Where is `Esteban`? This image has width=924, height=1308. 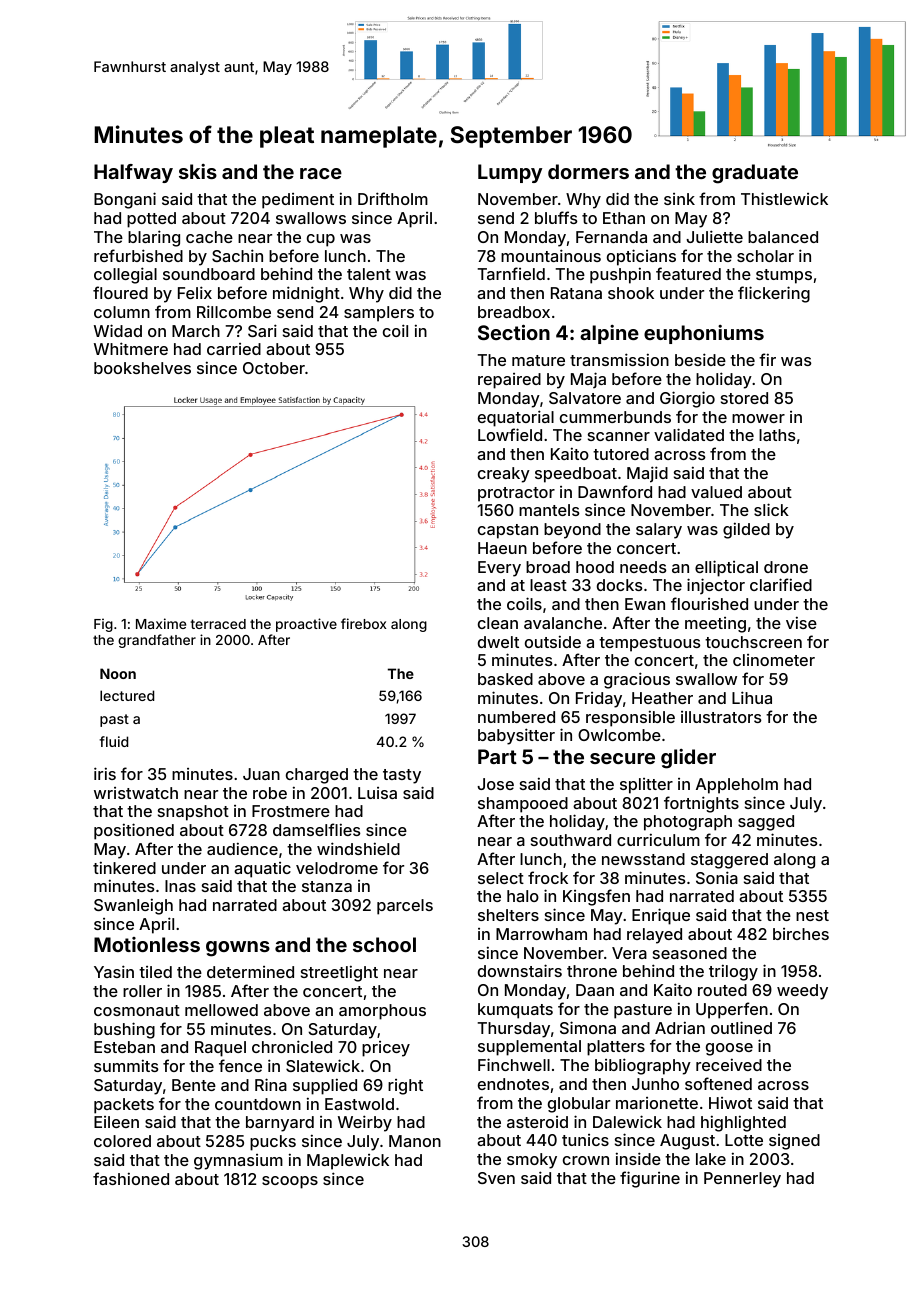
Esteban is located at coordinates (124, 1047).
